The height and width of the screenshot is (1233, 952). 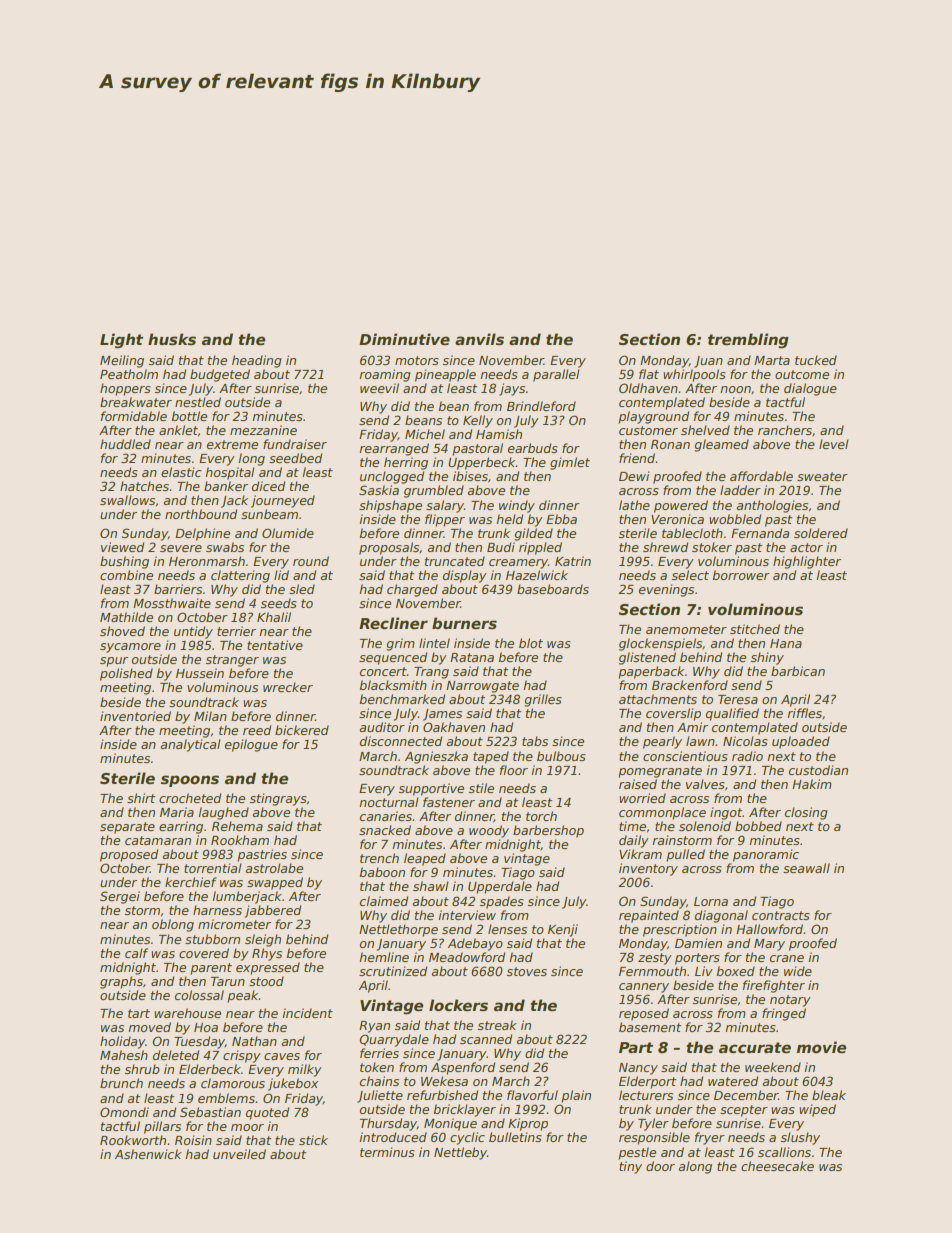 I want to click on wiped, so click(x=817, y=1110).
